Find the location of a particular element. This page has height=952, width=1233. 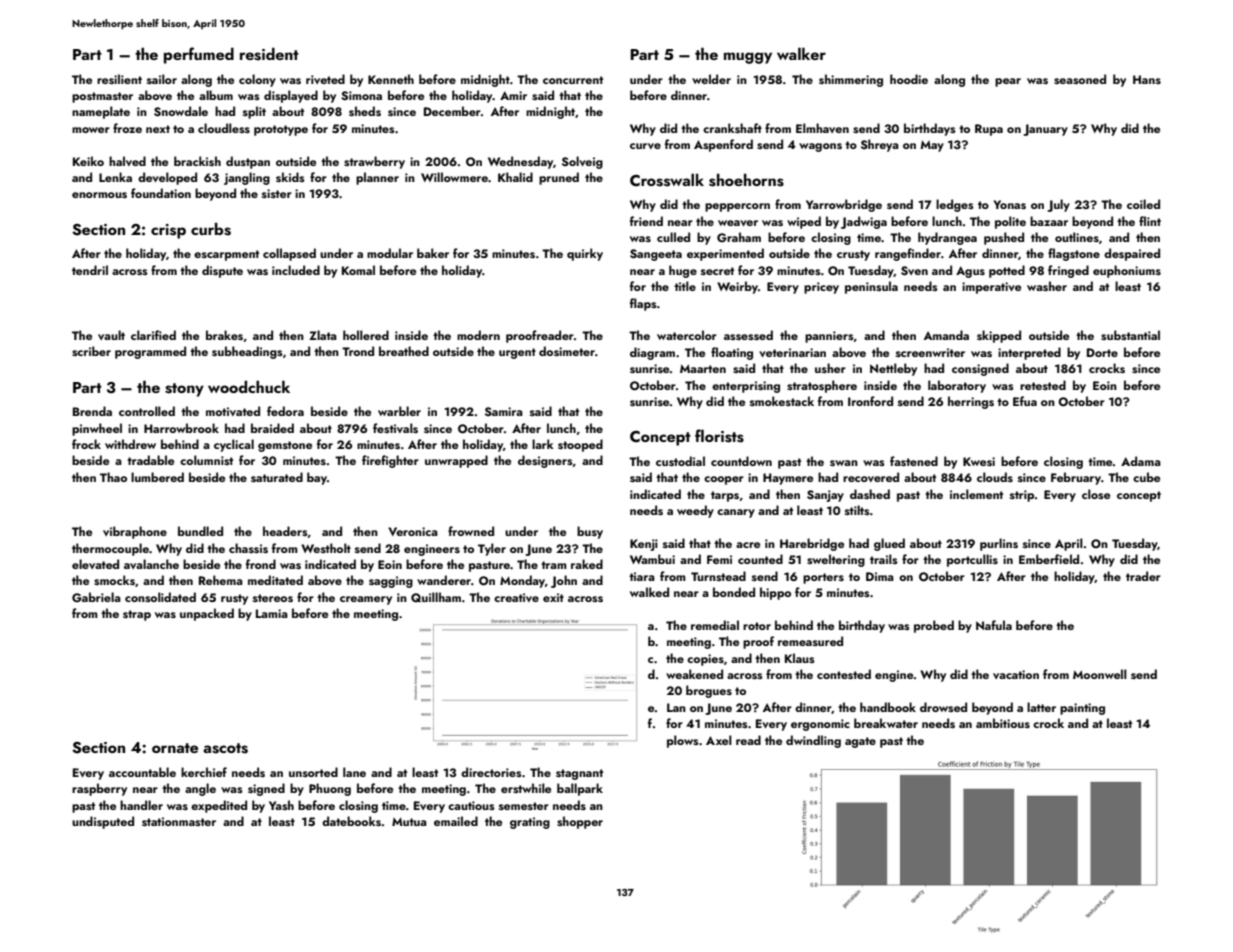

Yonas is located at coordinates (1009, 204).
